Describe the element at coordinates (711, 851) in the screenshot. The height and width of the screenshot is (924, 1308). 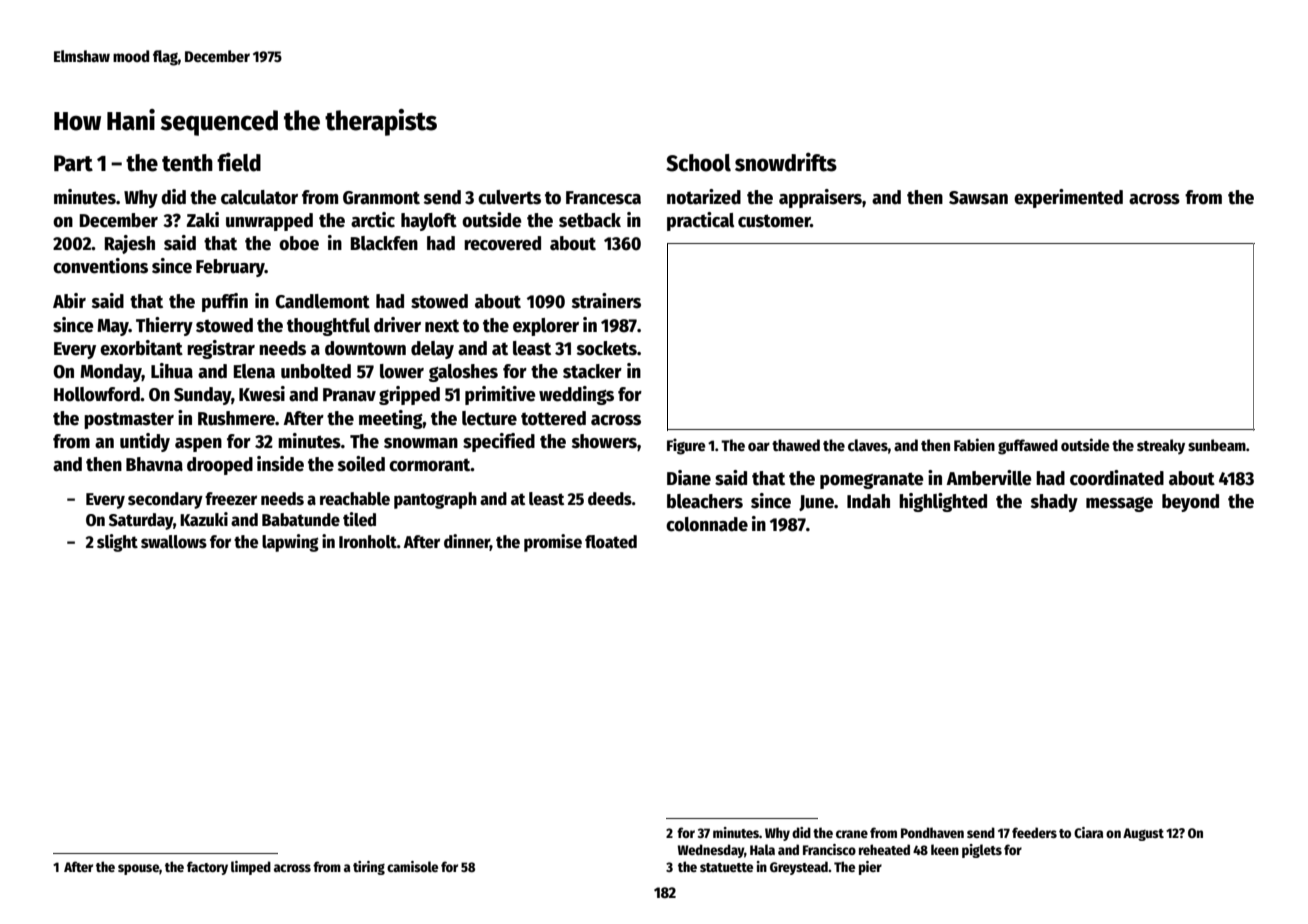
I see `Wednesday` at that location.
